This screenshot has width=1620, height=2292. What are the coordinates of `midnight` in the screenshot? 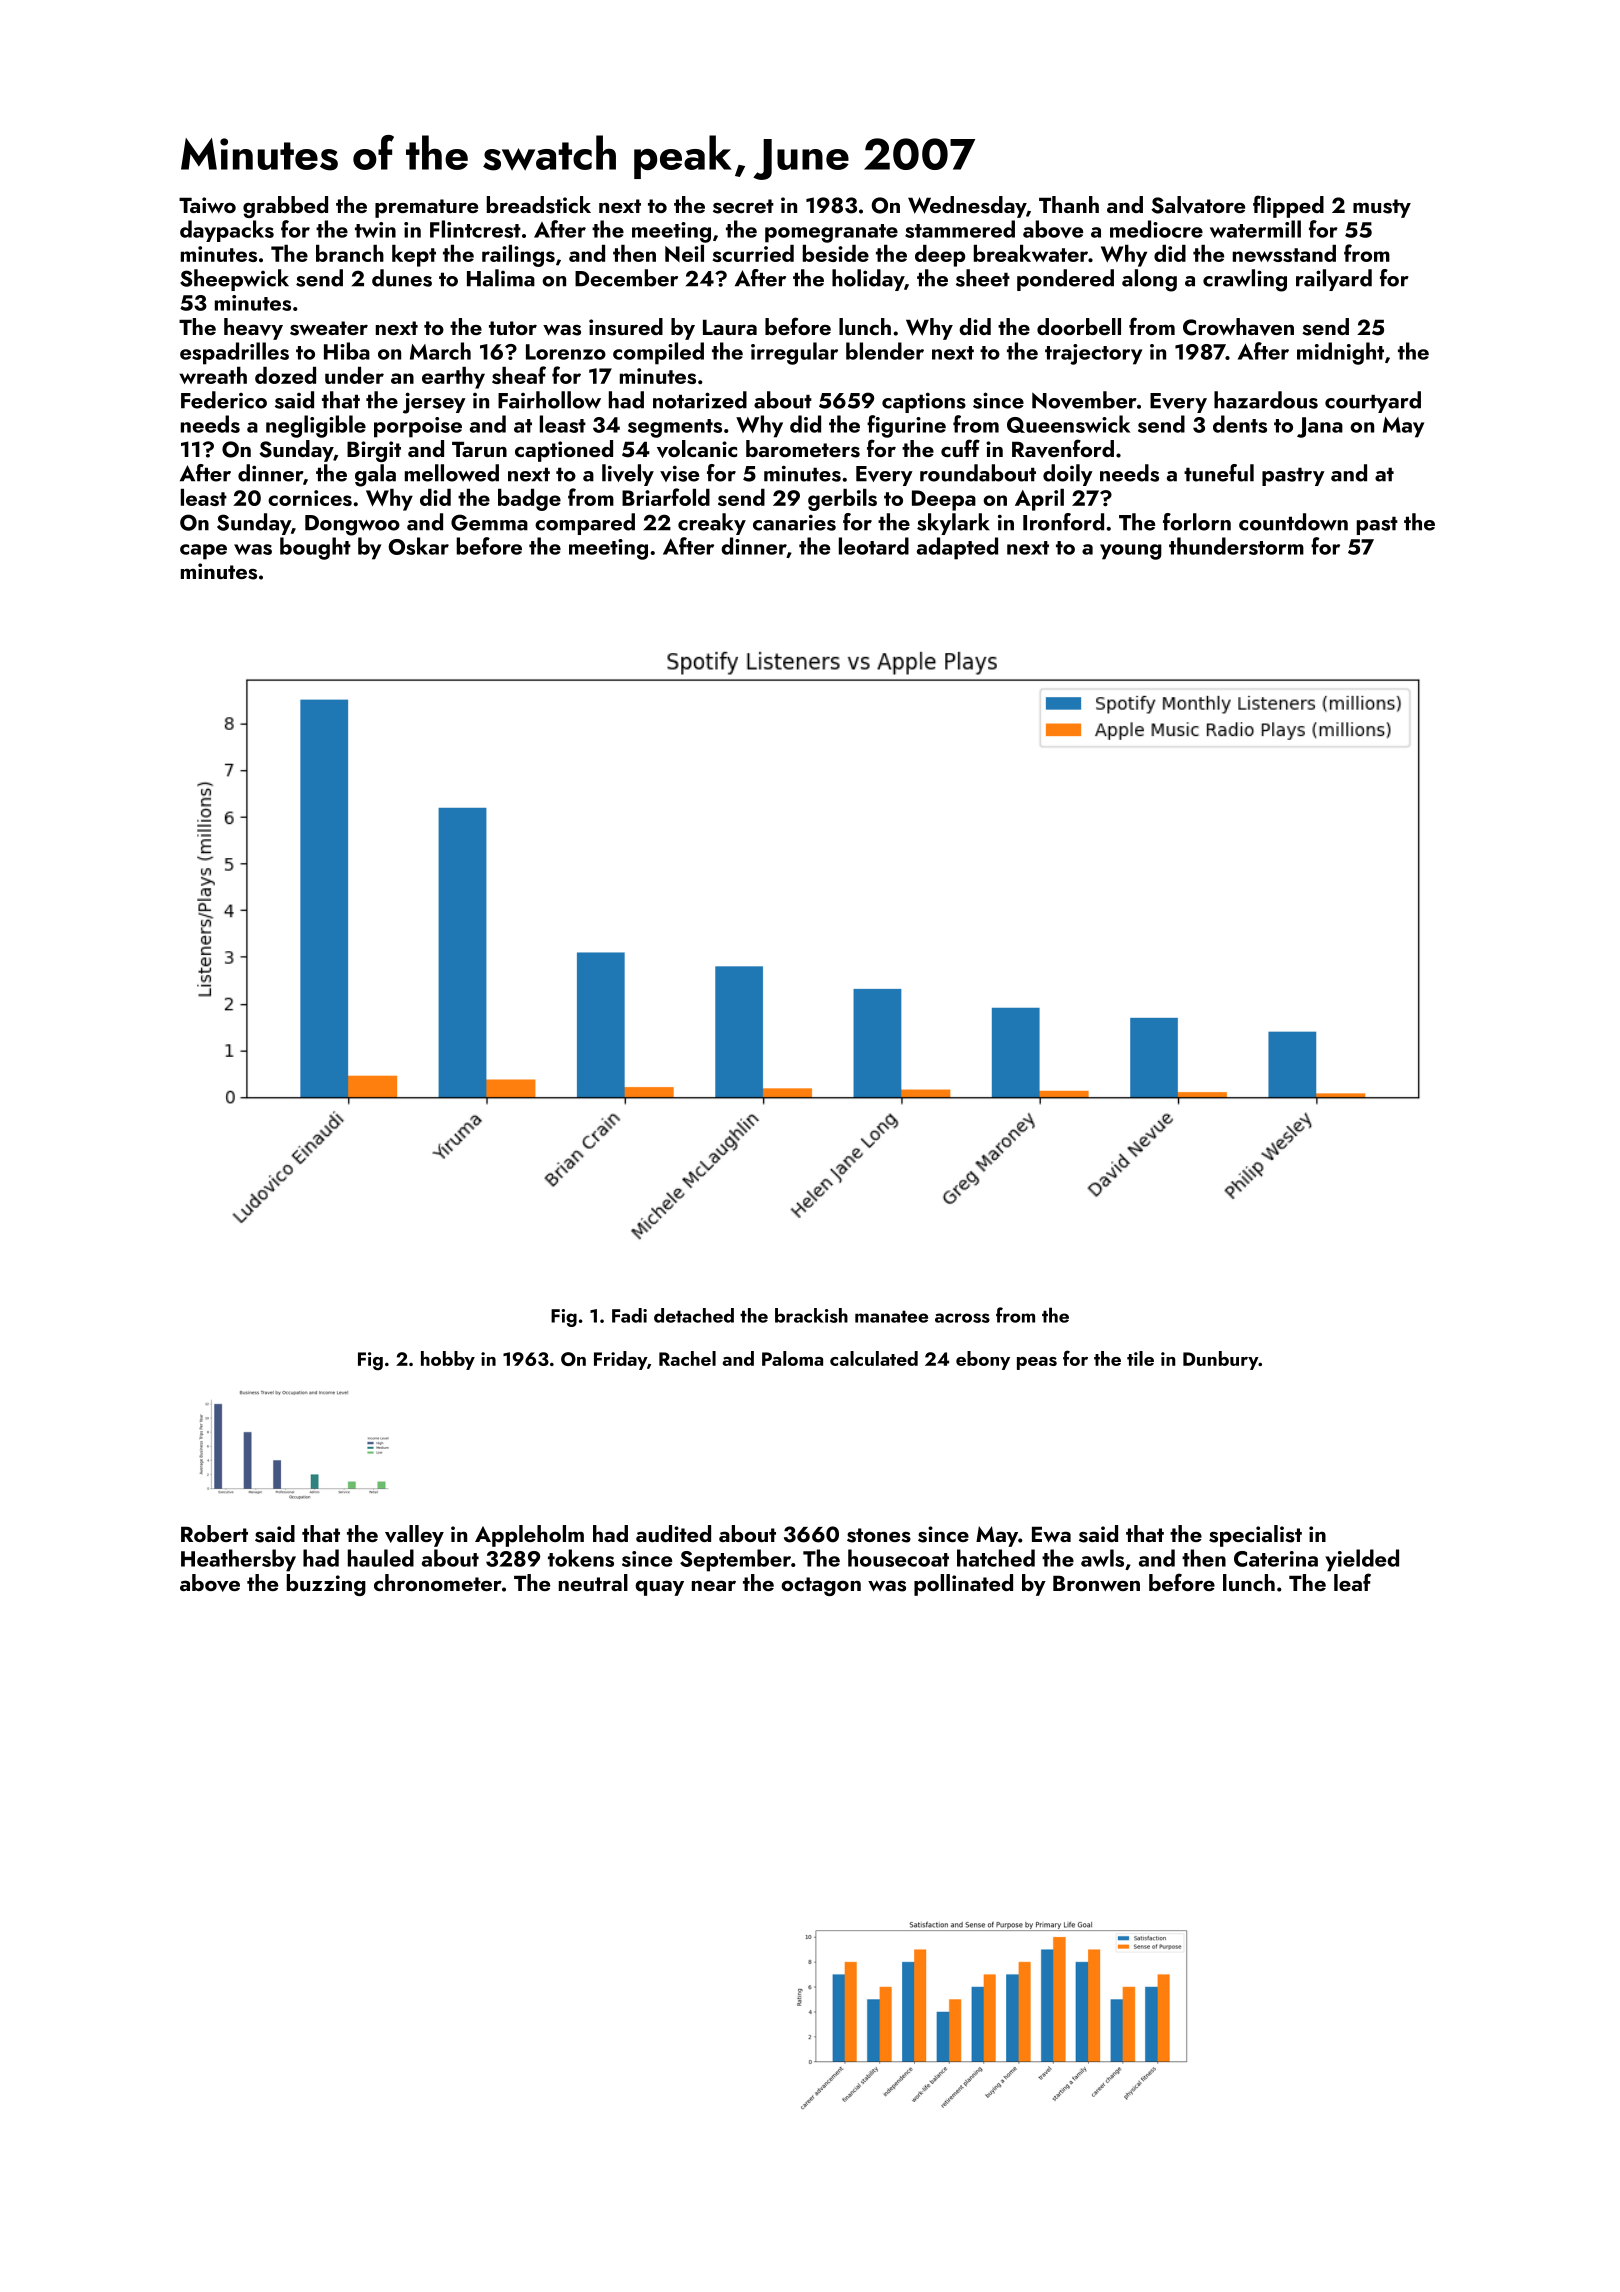 It's located at (1340, 353).
